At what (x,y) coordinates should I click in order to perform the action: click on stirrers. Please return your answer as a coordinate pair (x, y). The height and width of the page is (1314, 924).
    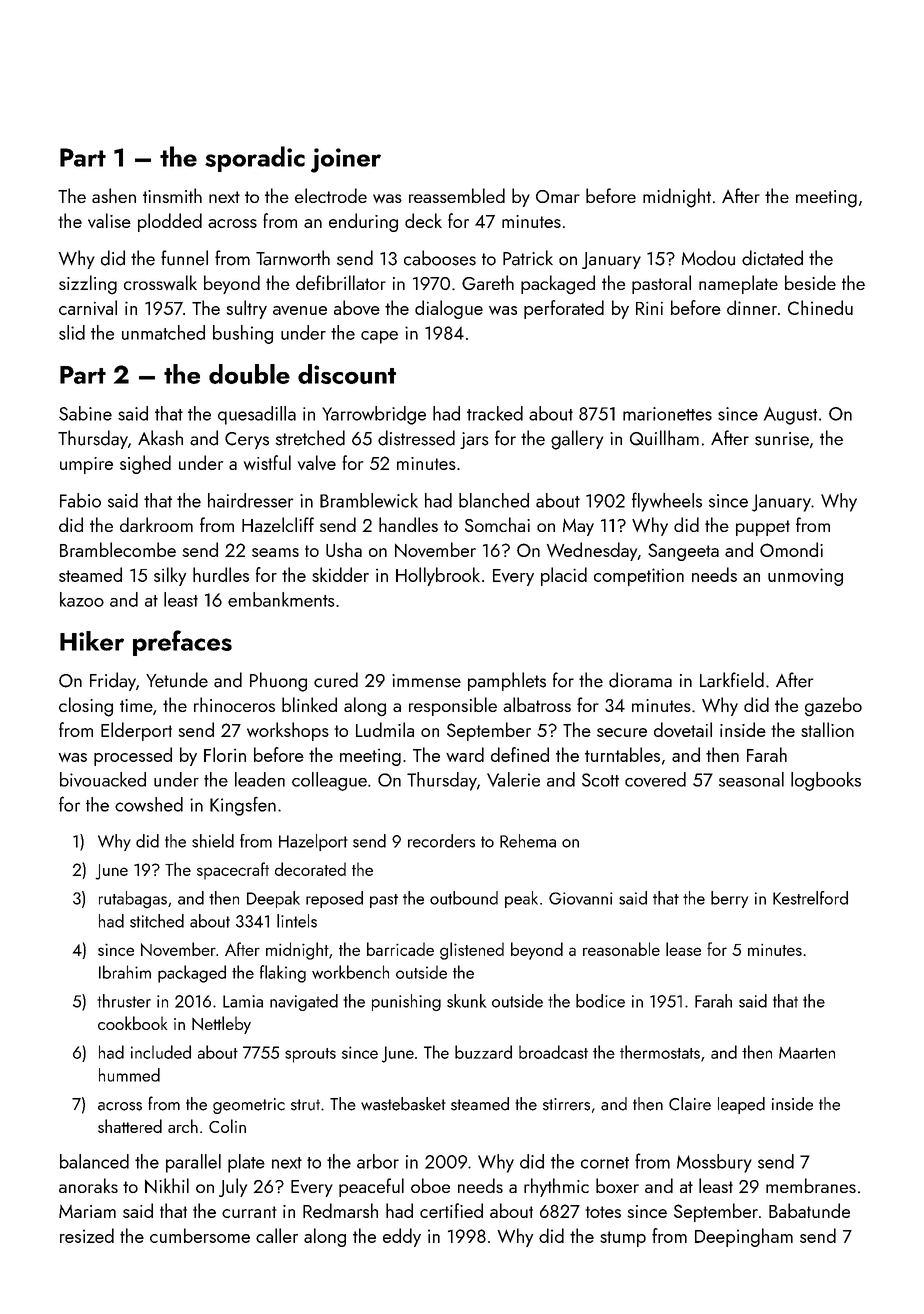
    Looking at the image, I should click on (566, 1104).
